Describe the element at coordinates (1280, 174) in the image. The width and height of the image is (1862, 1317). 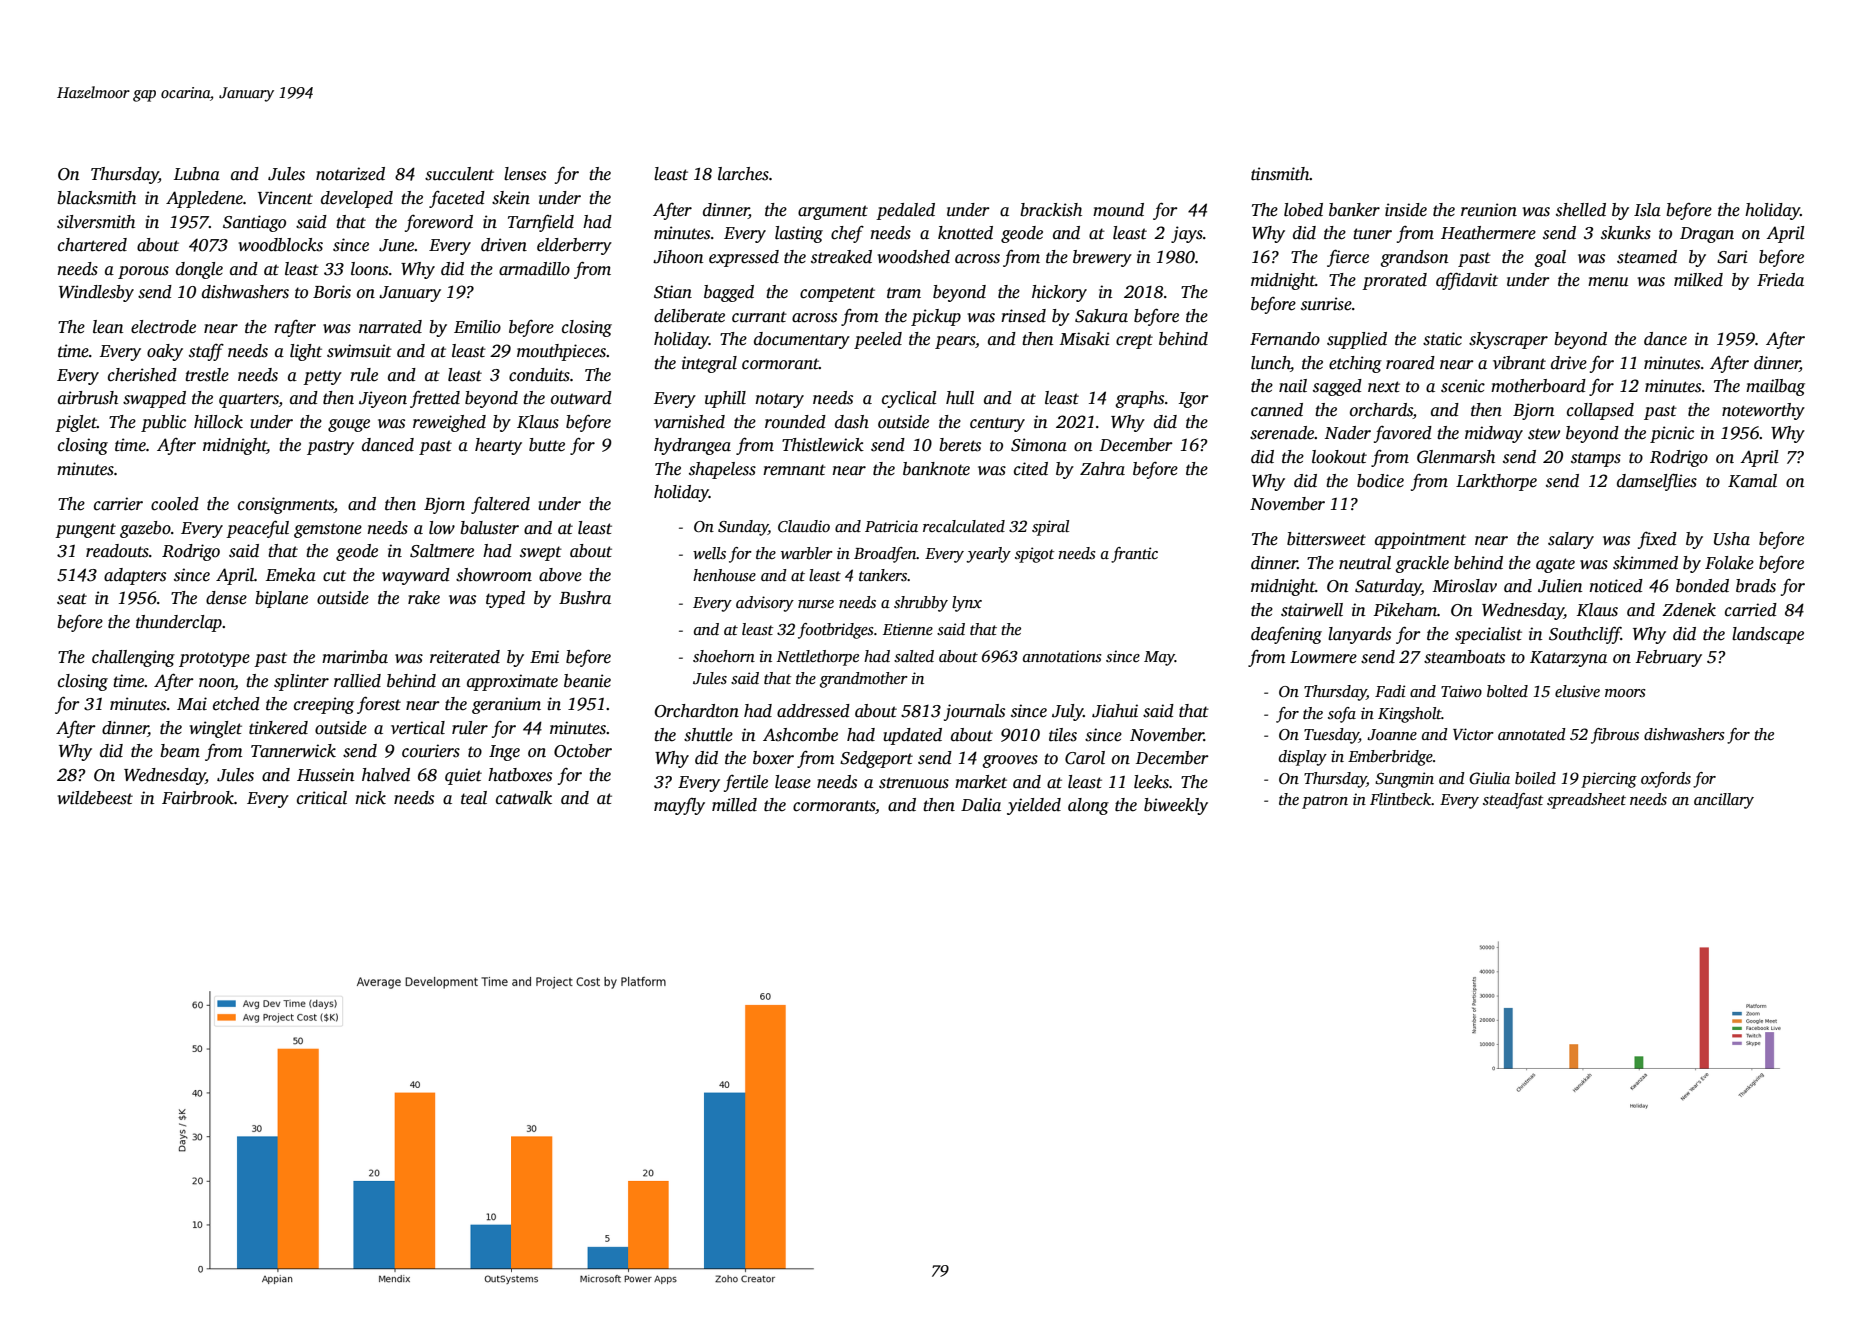
I see `tinsmith` at that location.
